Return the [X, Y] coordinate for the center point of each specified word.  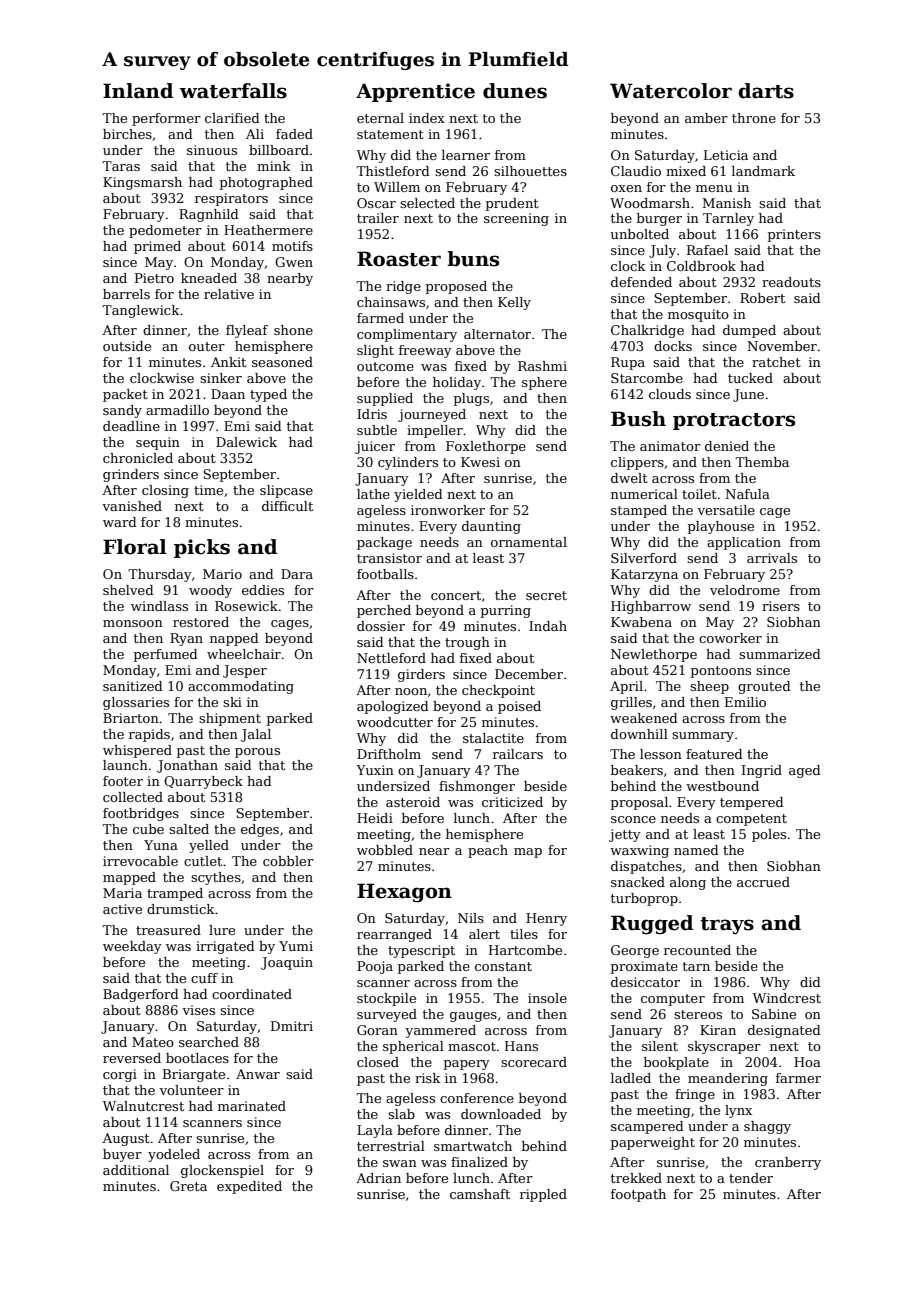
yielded [418, 495]
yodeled [174, 1155]
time [208, 490]
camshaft [480, 1194]
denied [727, 446]
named [696, 850]
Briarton [131, 718]
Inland [138, 91]
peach [488, 851]
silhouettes [530, 171]
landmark [763, 171]
